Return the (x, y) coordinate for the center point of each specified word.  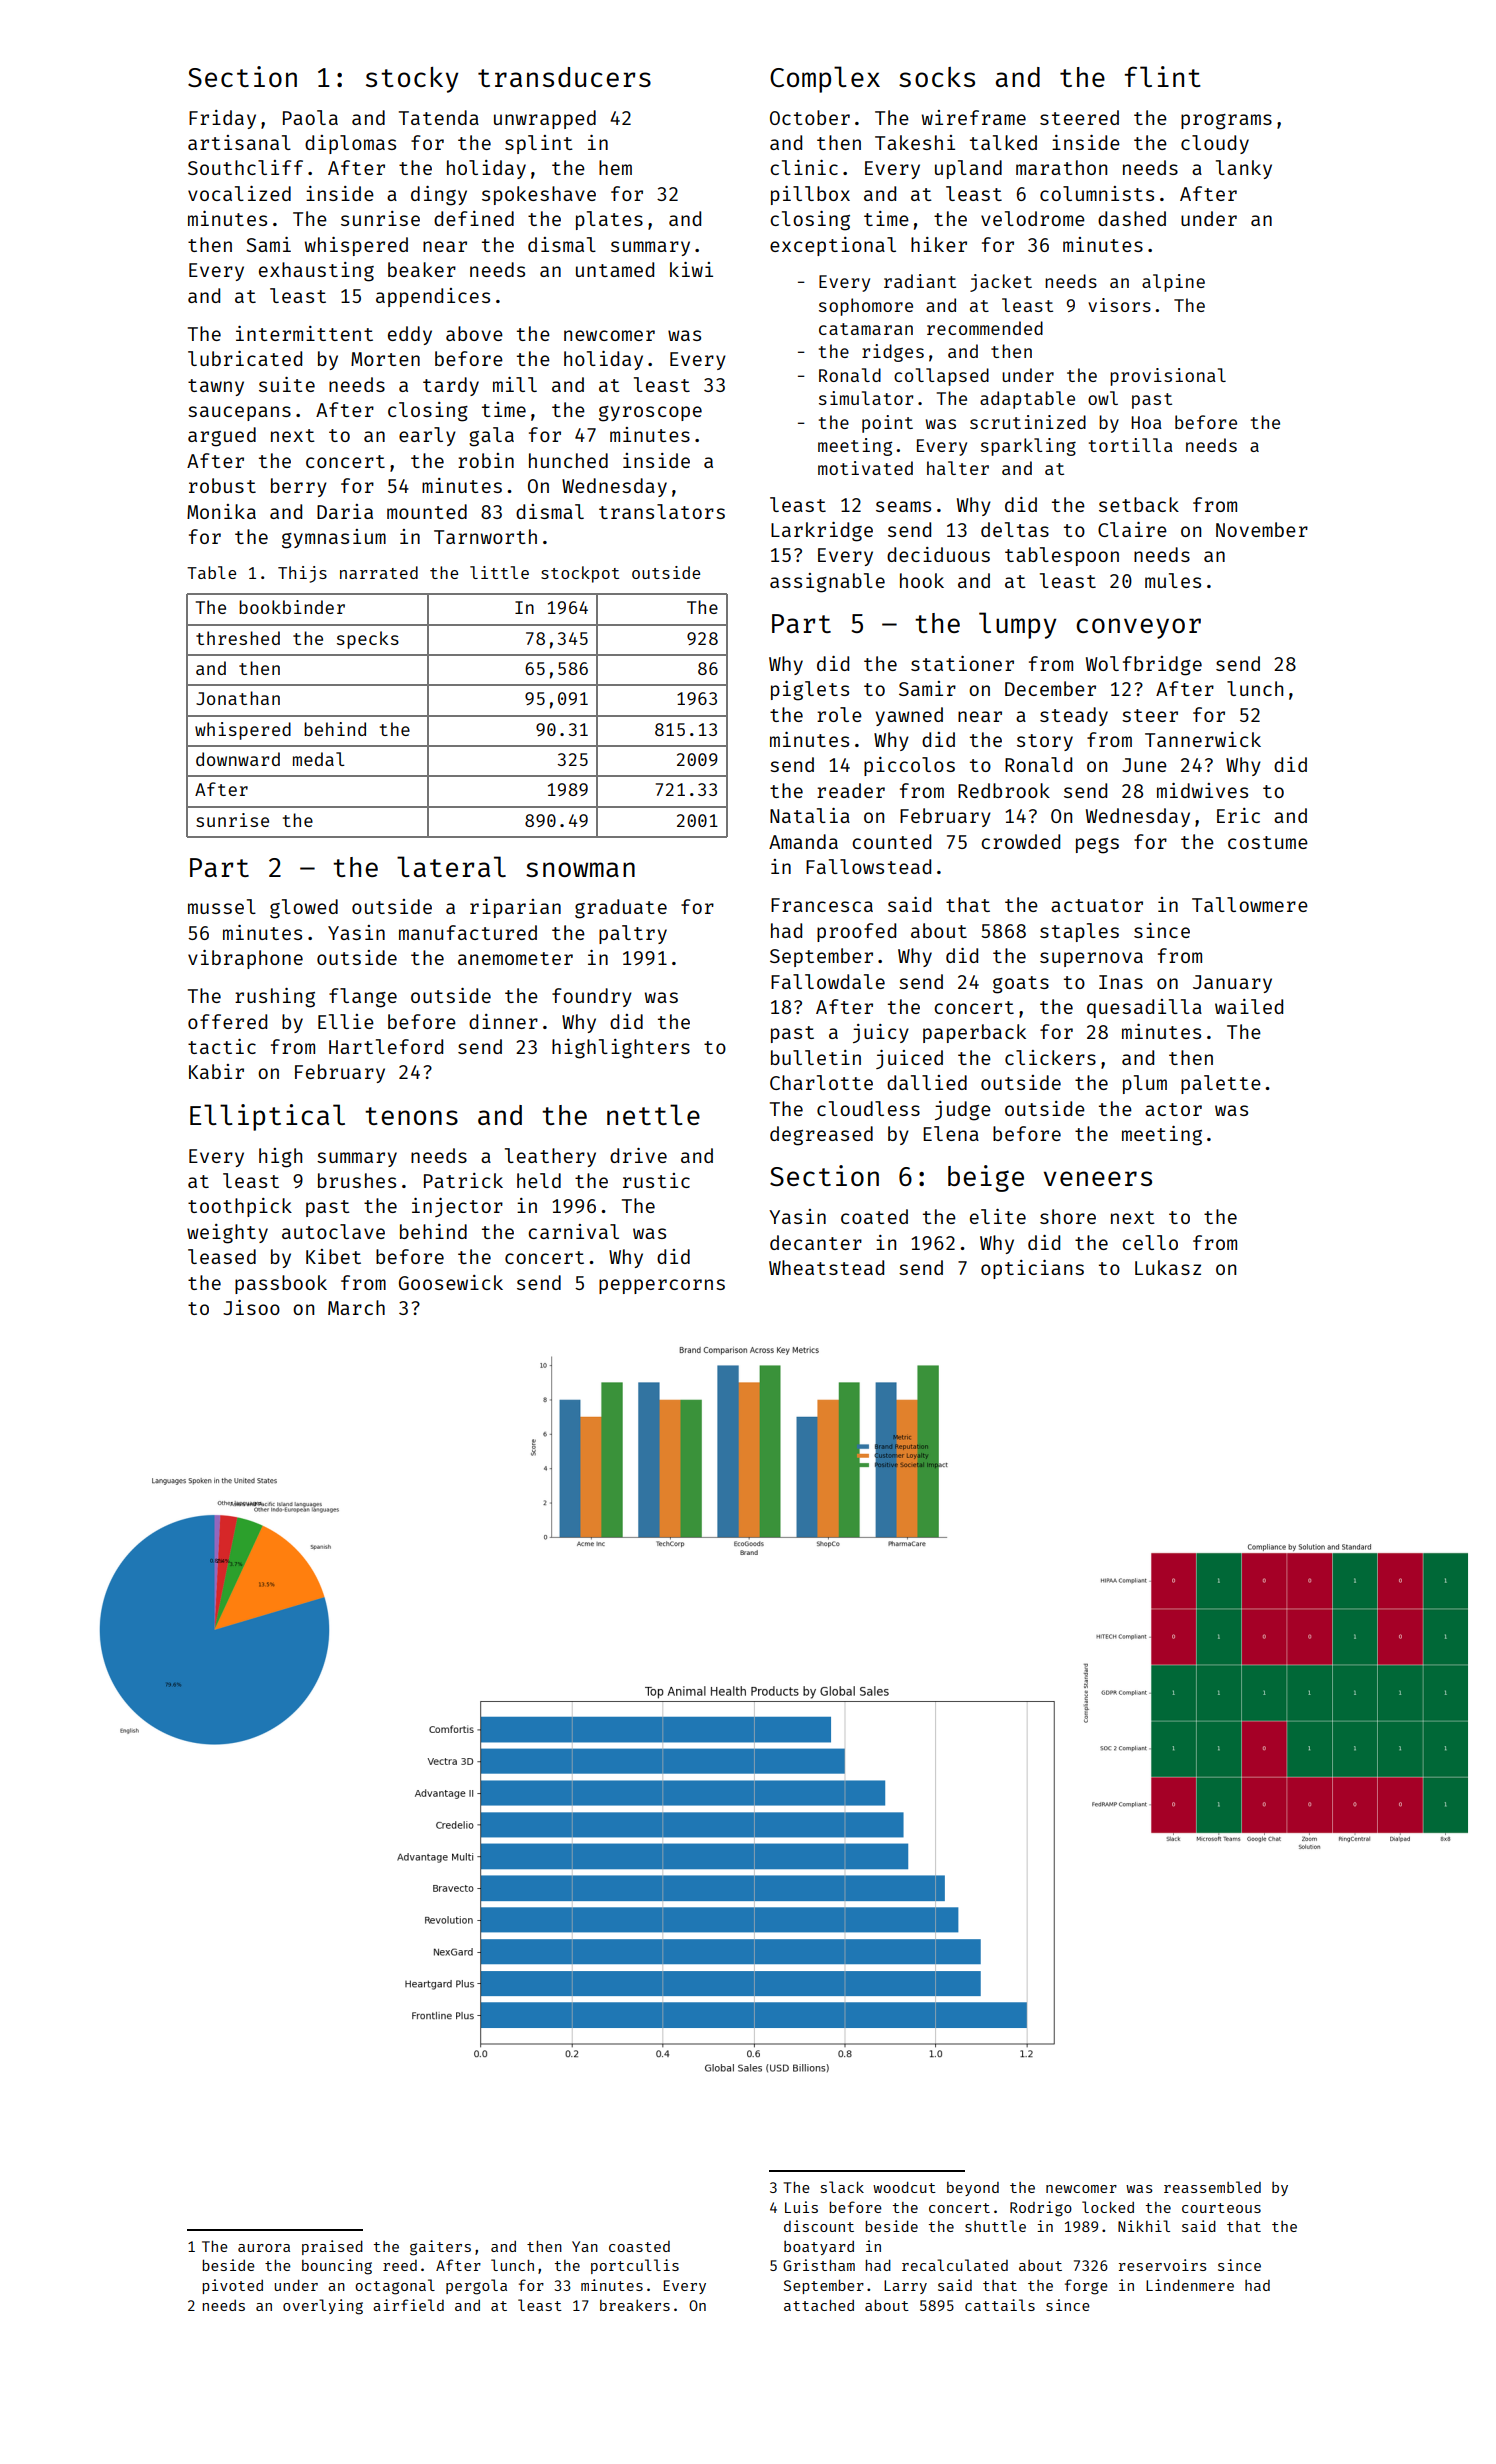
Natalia (810, 815)
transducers (564, 77)
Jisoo (251, 1307)
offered (227, 1021)
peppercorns (662, 1286)
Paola (310, 117)
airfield (408, 2305)
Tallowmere (1250, 904)
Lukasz (1168, 1267)
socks (937, 77)
